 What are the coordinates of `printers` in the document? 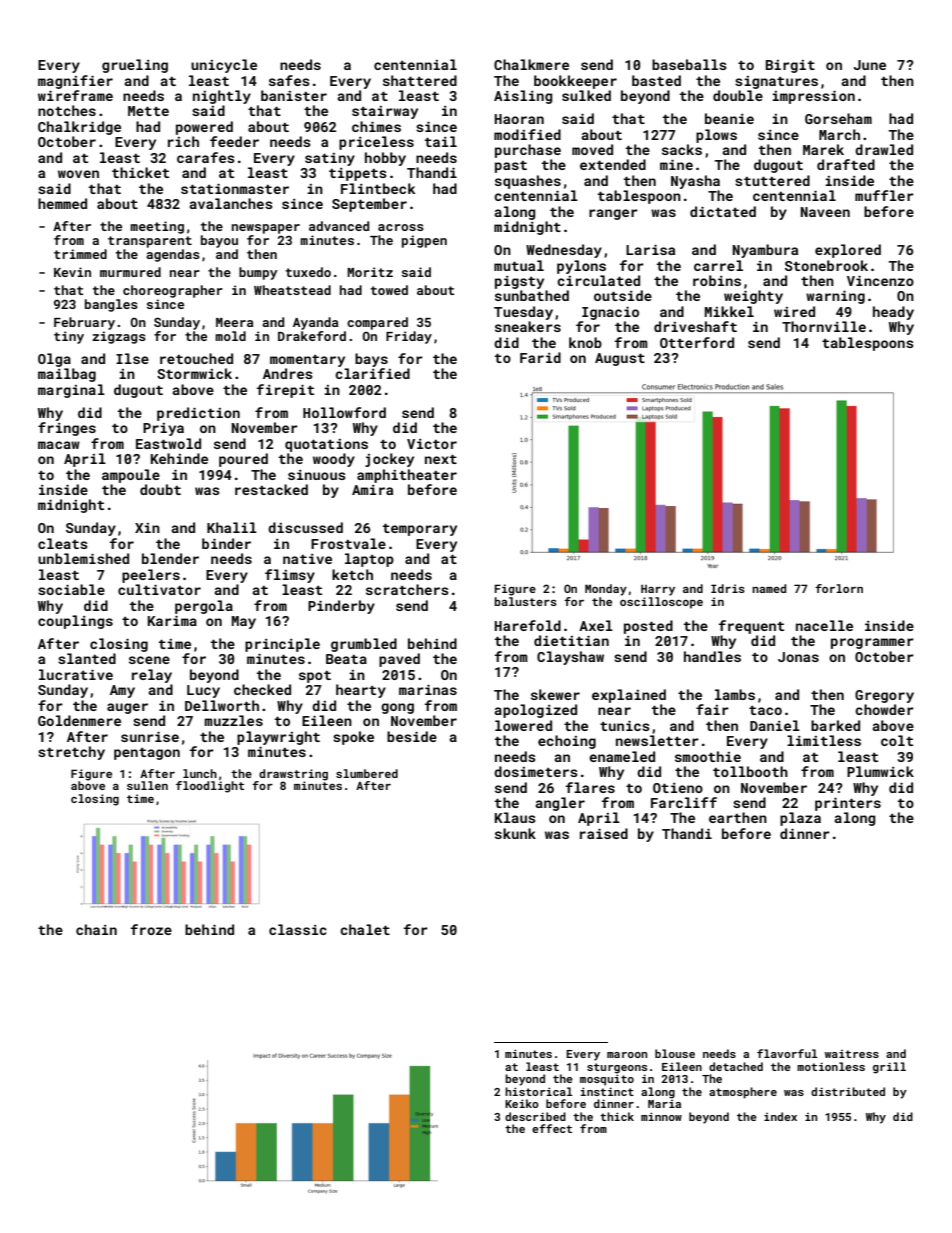 It's located at (848, 804).
